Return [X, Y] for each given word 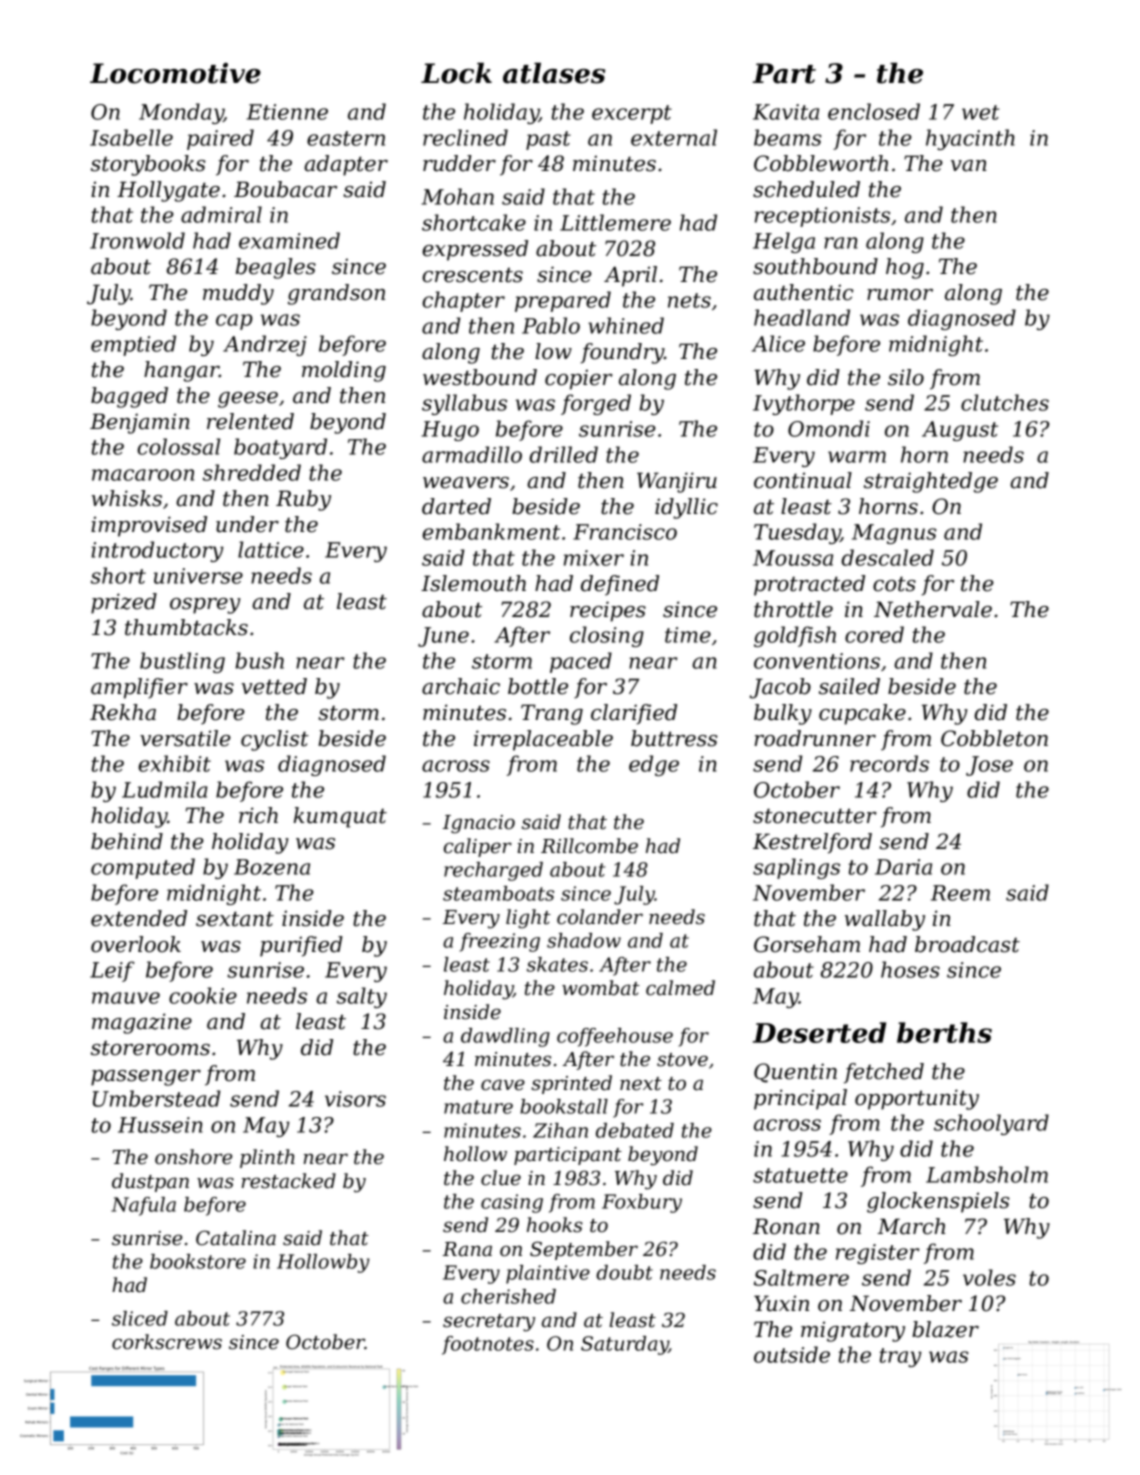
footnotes [488, 1345]
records [889, 763]
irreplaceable [543, 740]
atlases [554, 73]
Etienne [287, 112]
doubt [624, 1272]
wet [980, 112]
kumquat [340, 817]
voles [989, 1277]
